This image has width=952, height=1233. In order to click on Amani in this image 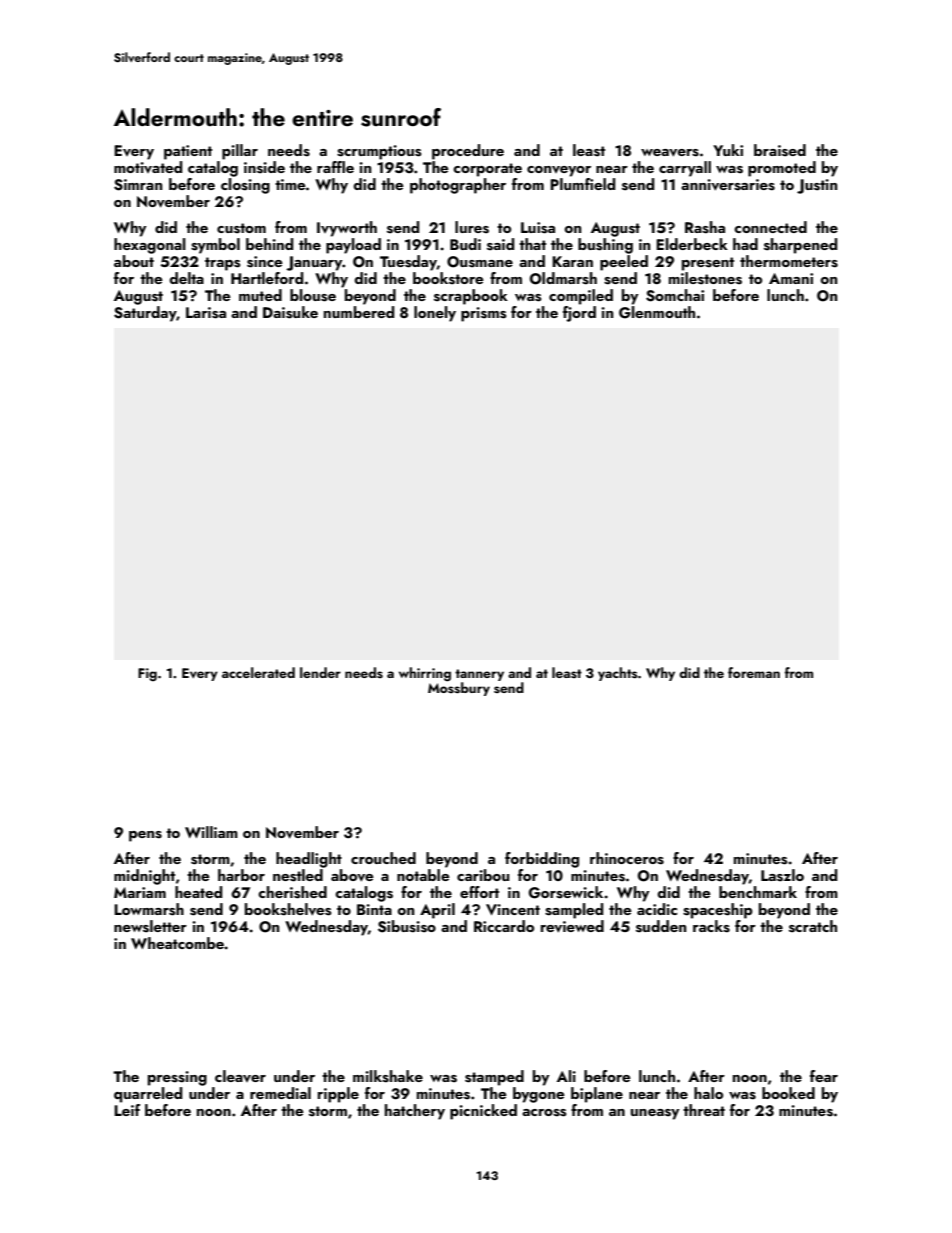, I will do `click(791, 278)`.
